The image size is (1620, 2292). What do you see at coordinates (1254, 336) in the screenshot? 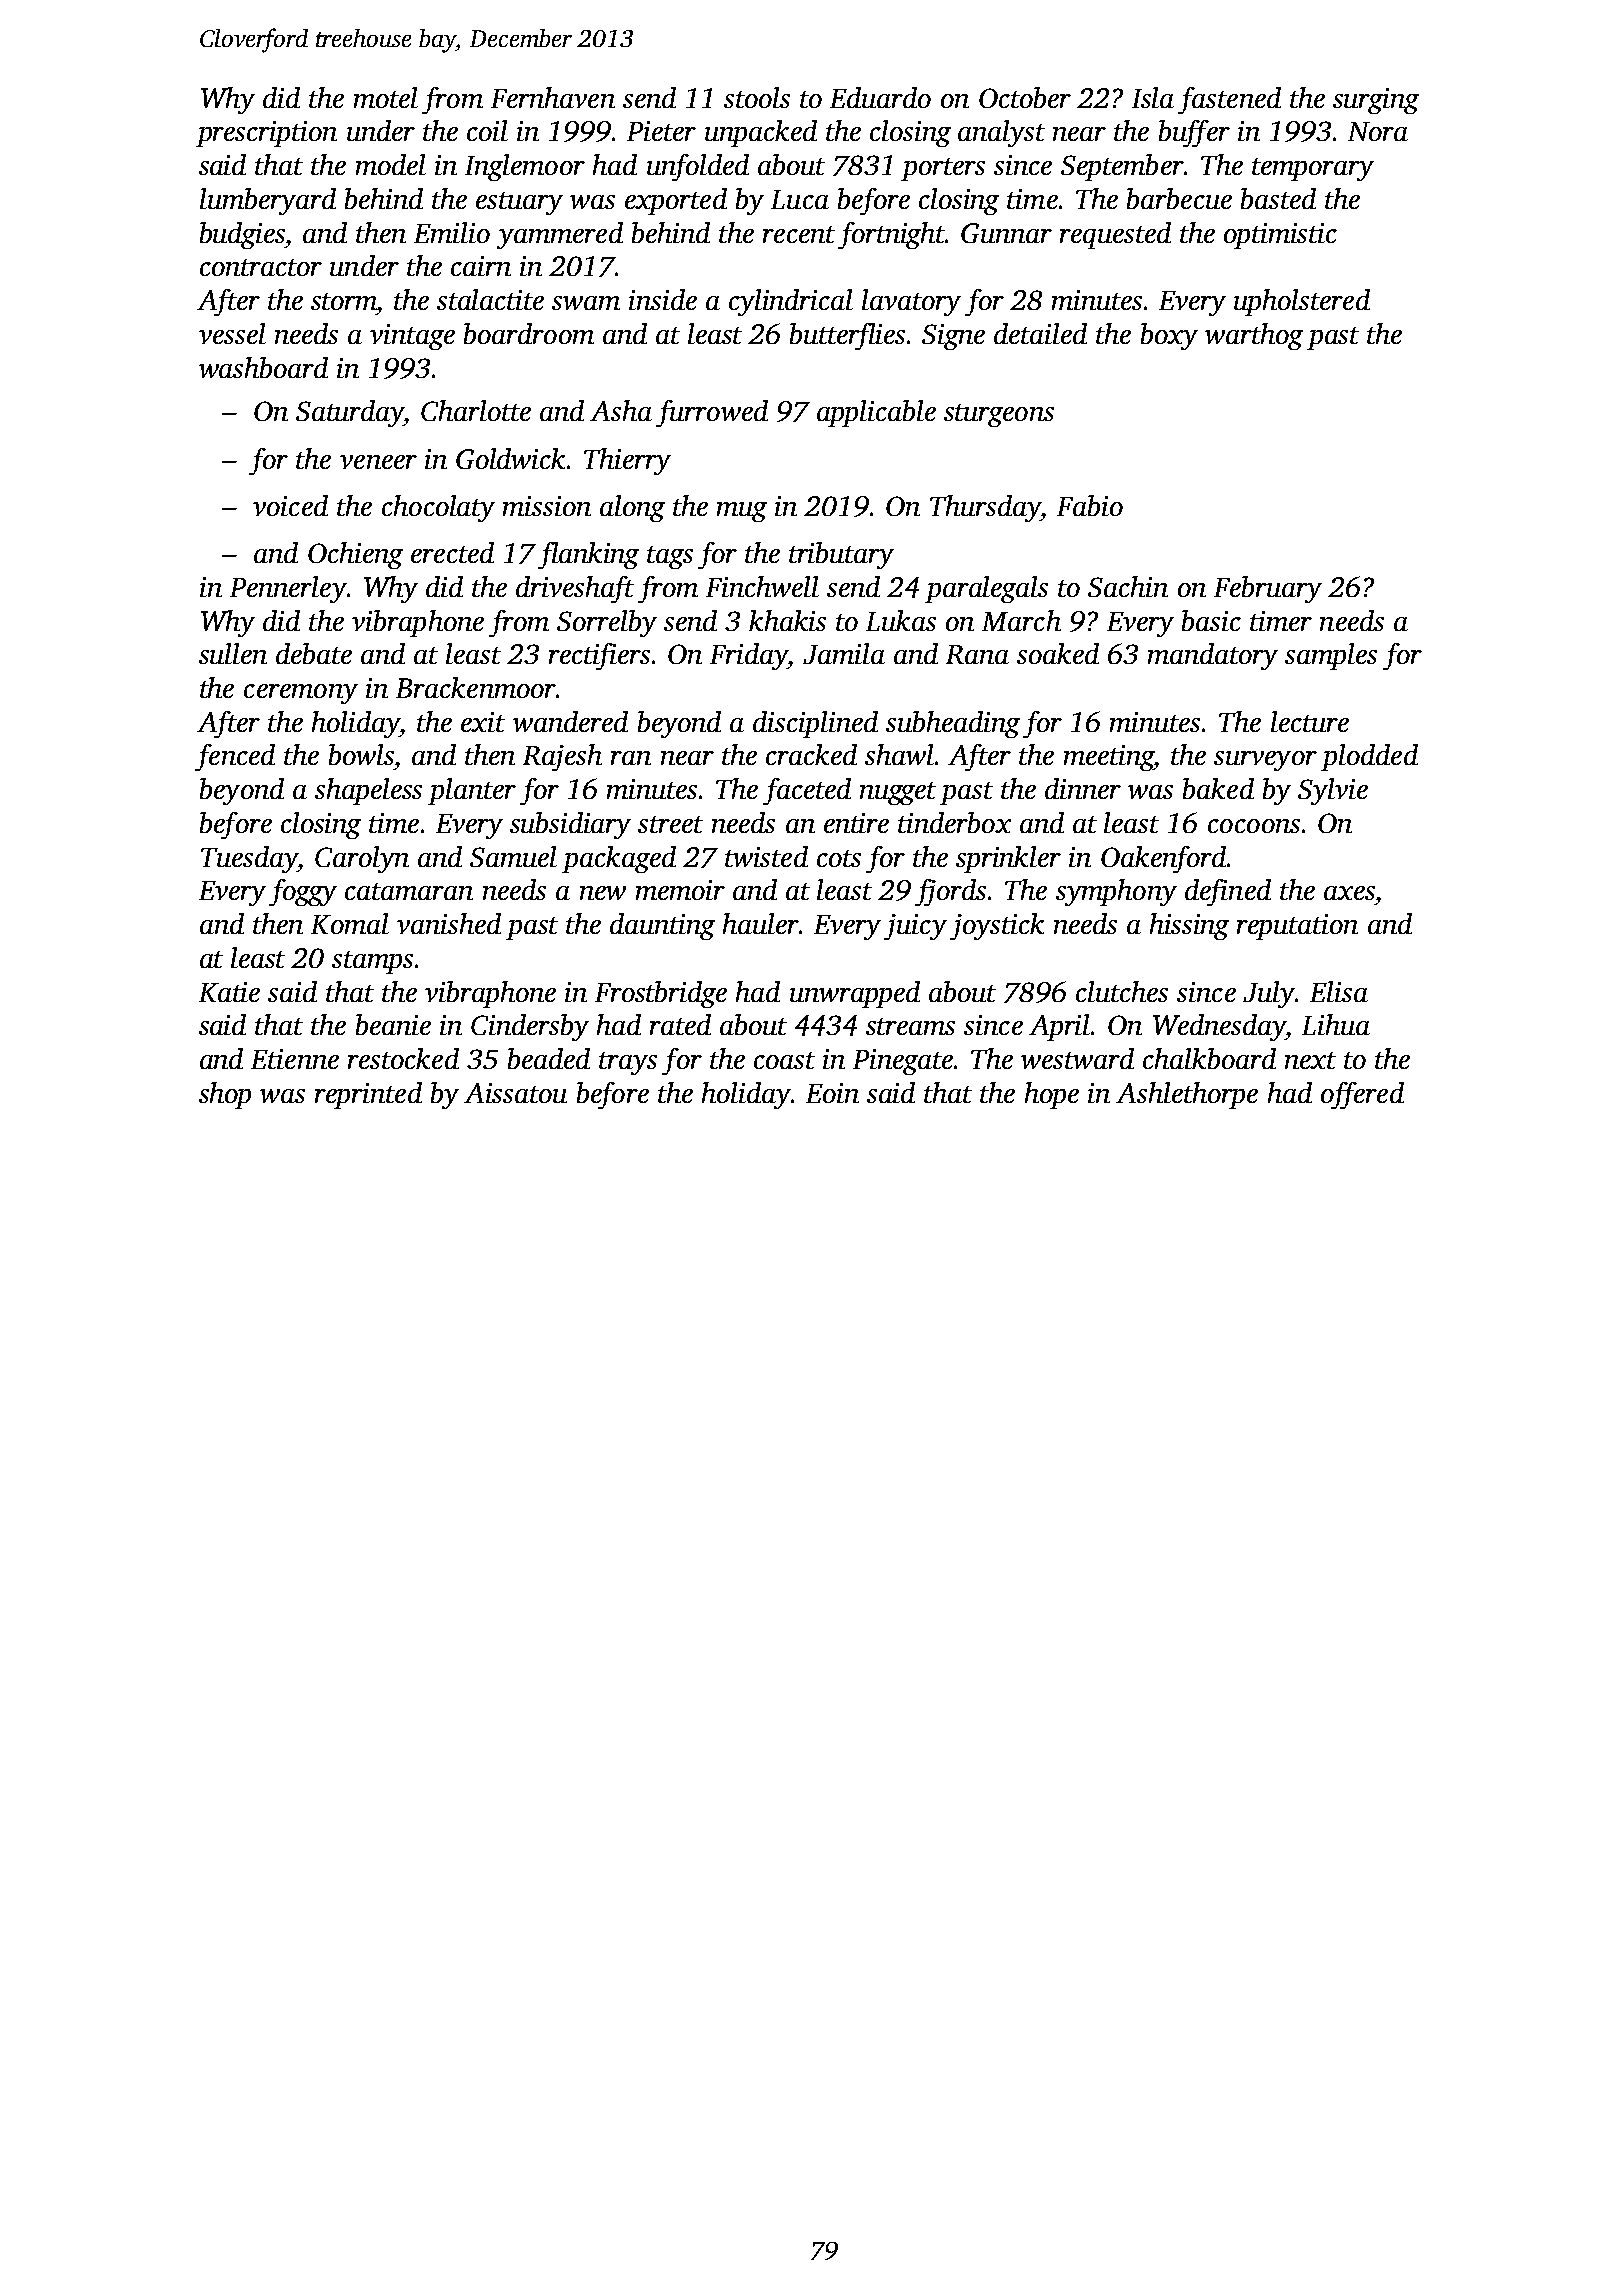
I see `warthog` at bounding box center [1254, 336].
